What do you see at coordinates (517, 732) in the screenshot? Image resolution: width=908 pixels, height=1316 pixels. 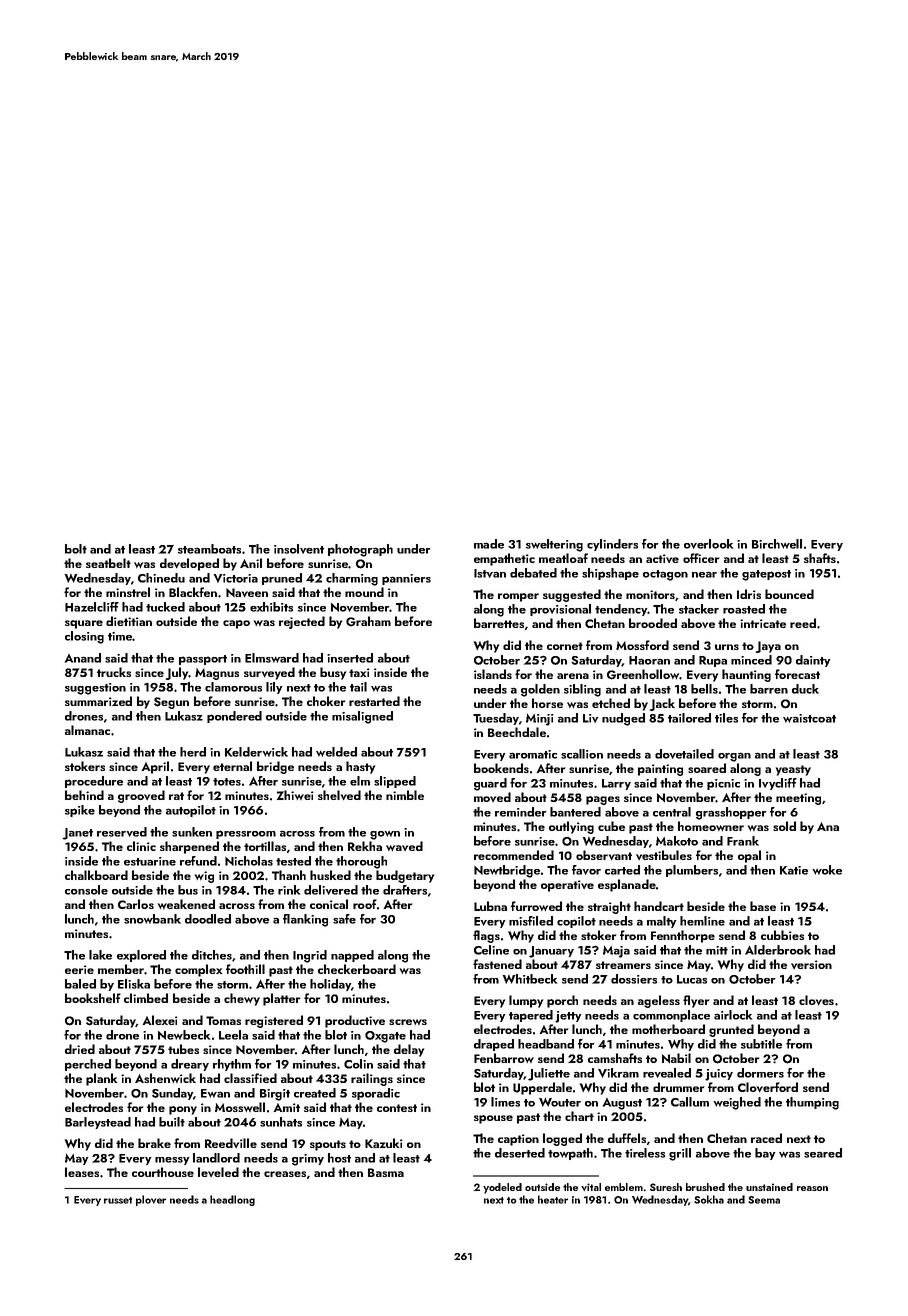 I see `Beechdale` at bounding box center [517, 732].
